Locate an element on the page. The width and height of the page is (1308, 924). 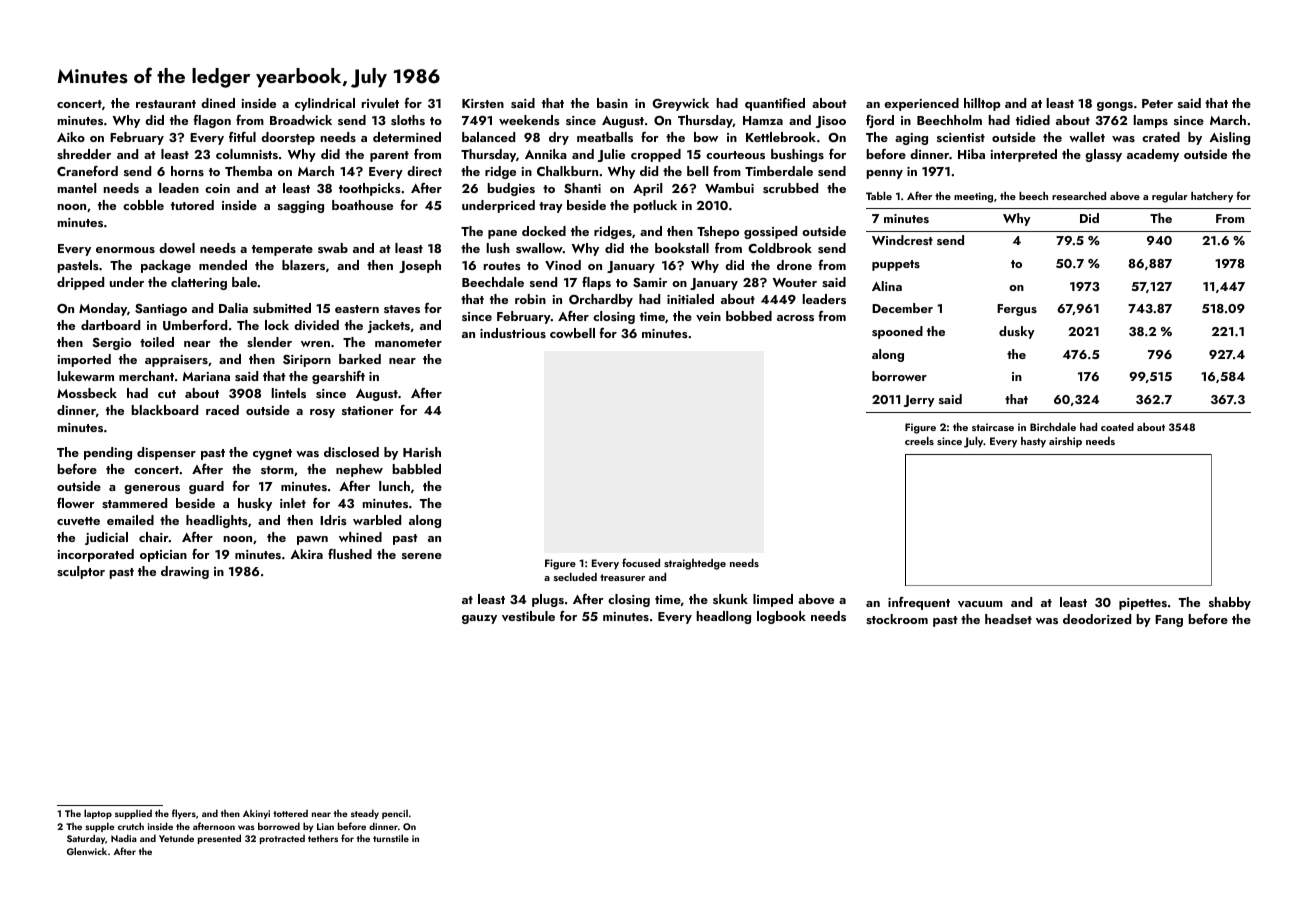
coated is located at coordinates (1117, 427).
